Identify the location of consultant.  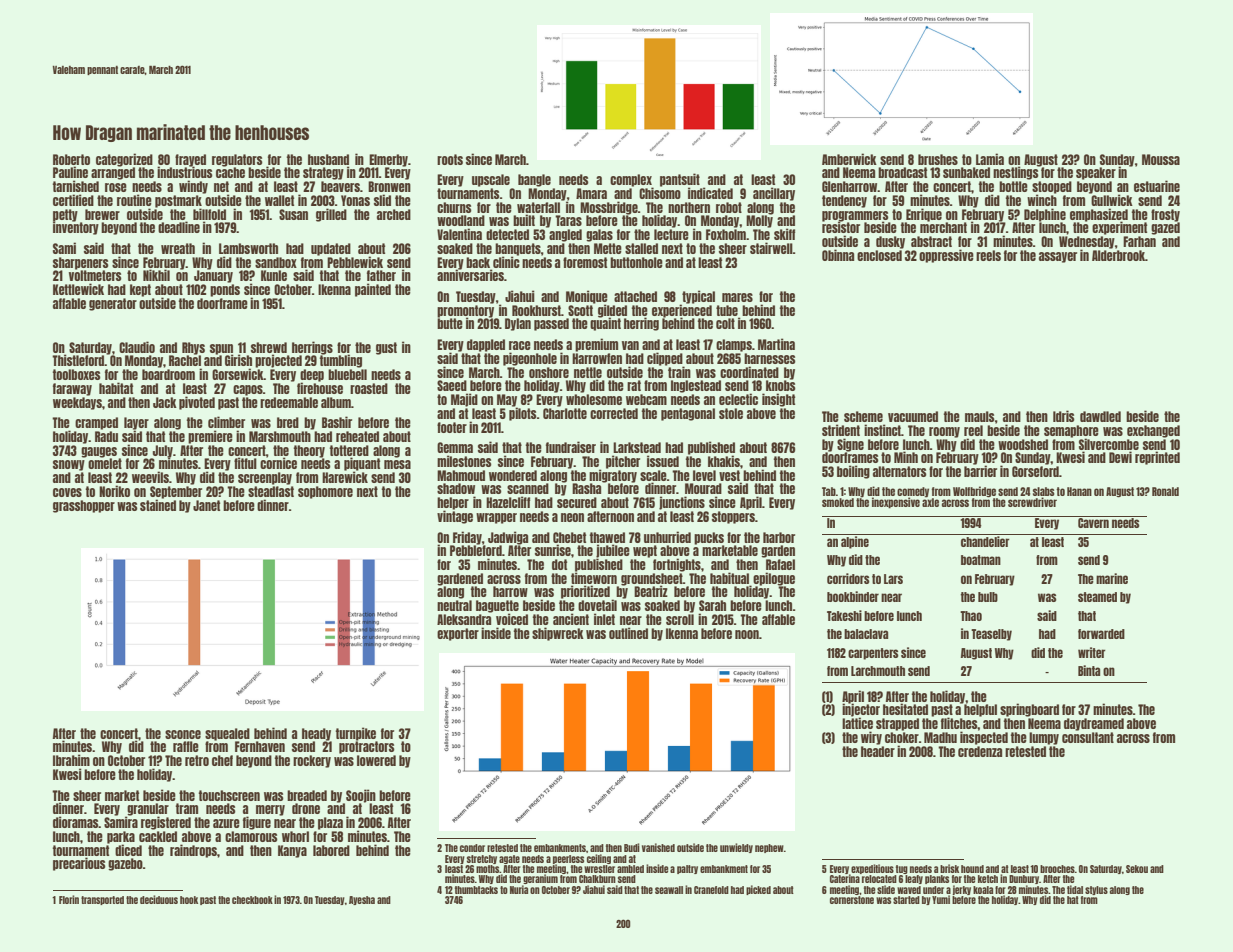
(1088, 737).
